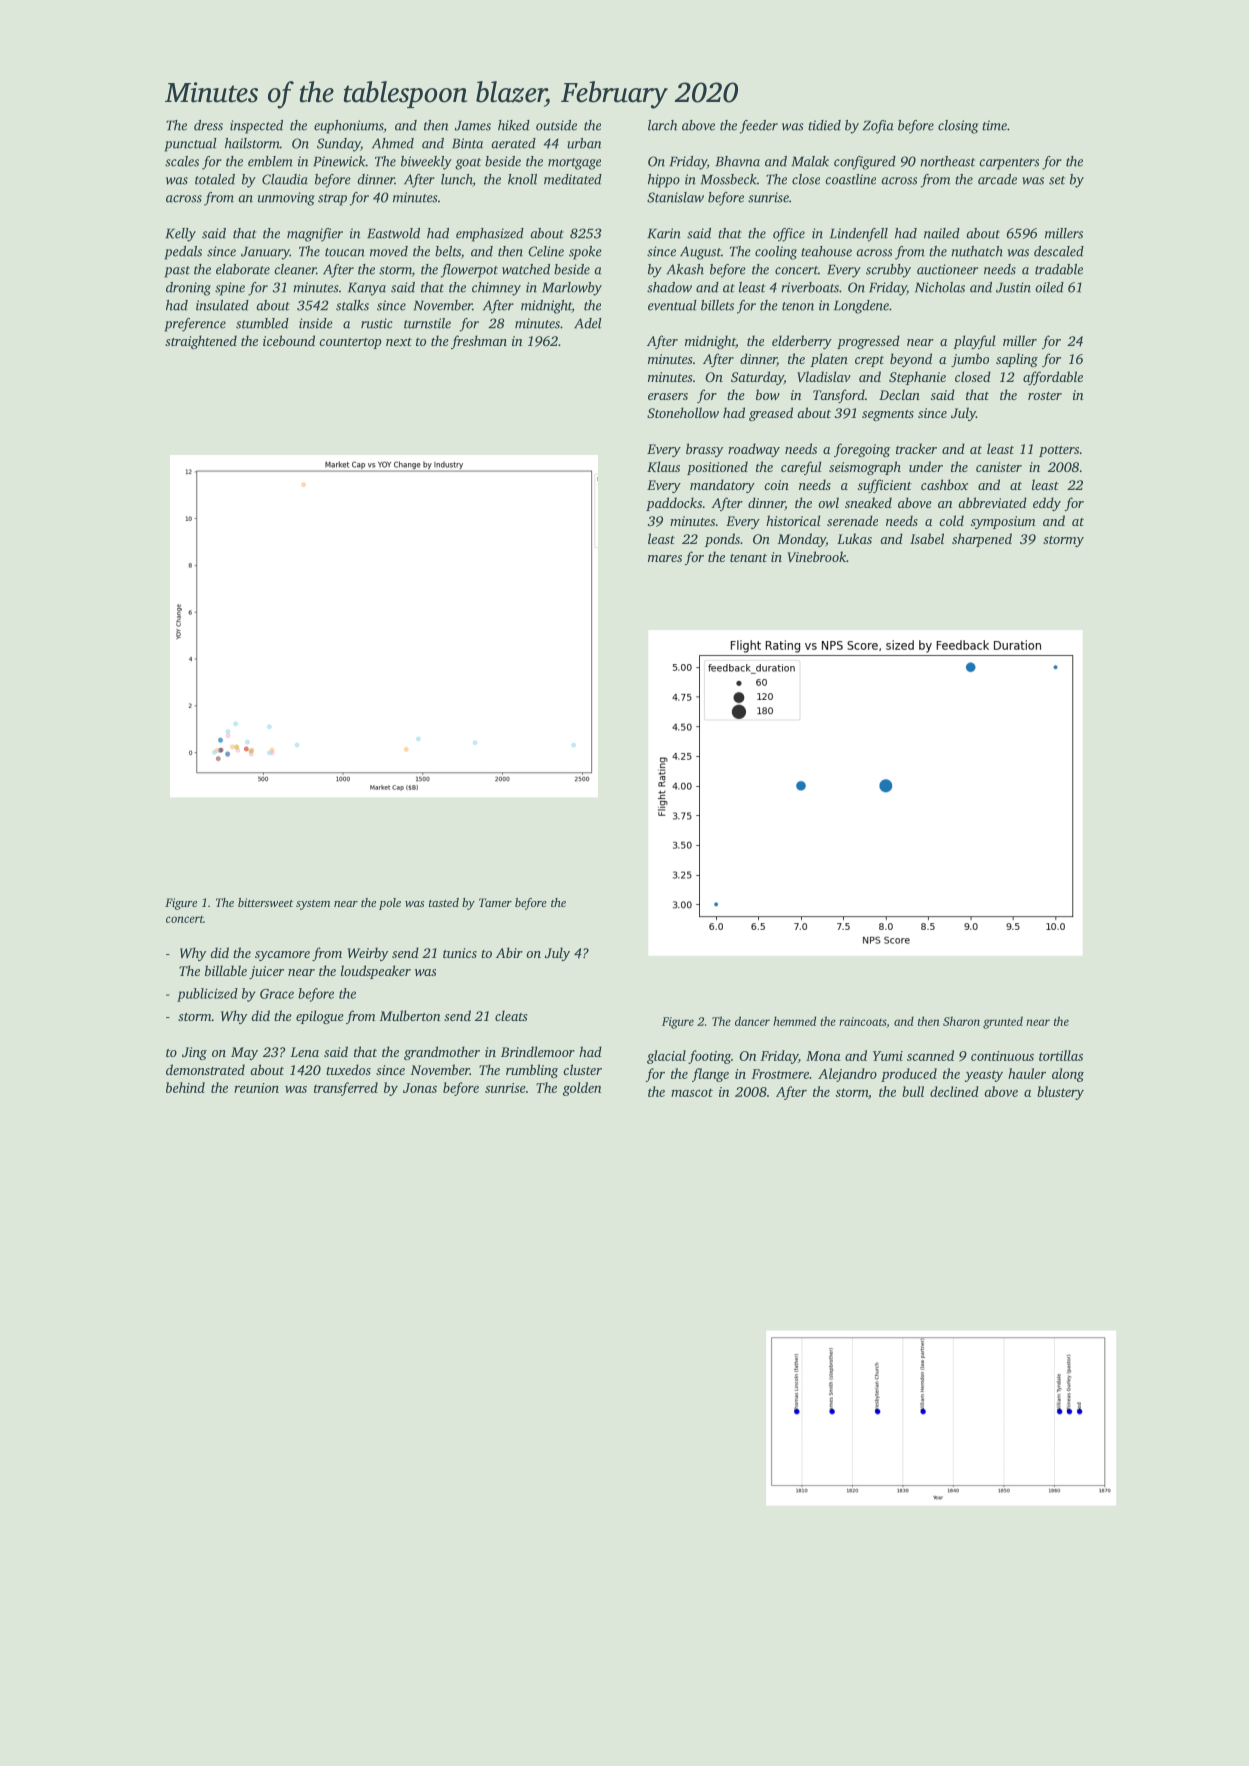  I want to click on golden, so click(582, 1089).
